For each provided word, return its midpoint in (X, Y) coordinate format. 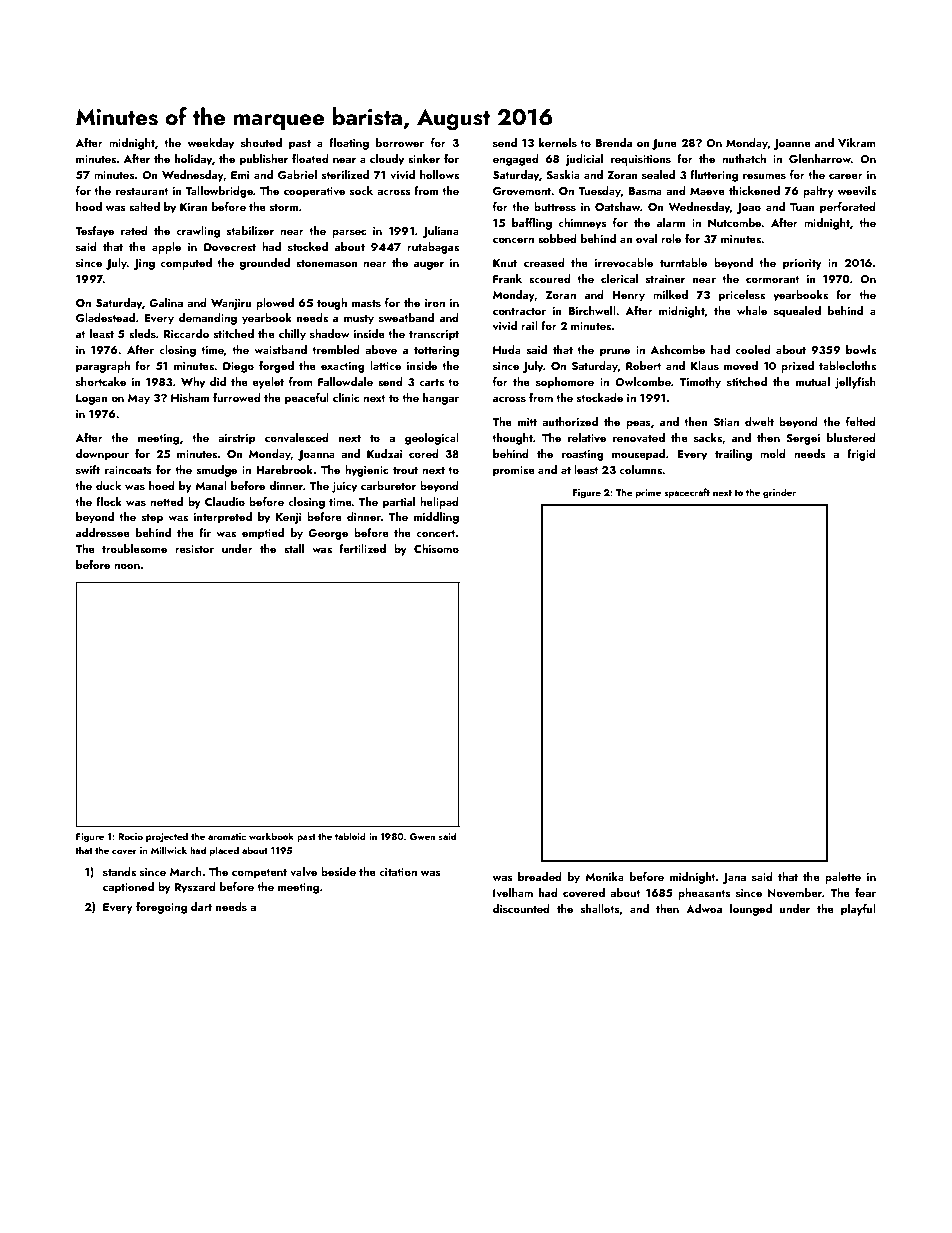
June (664, 144)
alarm (671, 222)
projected (167, 837)
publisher (264, 160)
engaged (516, 160)
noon (127, 566)
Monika (604, 876)
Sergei (803, 439)
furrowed (237, 397)
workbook (271, 836)
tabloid (350, 836)
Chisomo (436, 548)
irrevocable (624, 262)
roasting (583, 455)
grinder (779, 493)
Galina (166, 302)
